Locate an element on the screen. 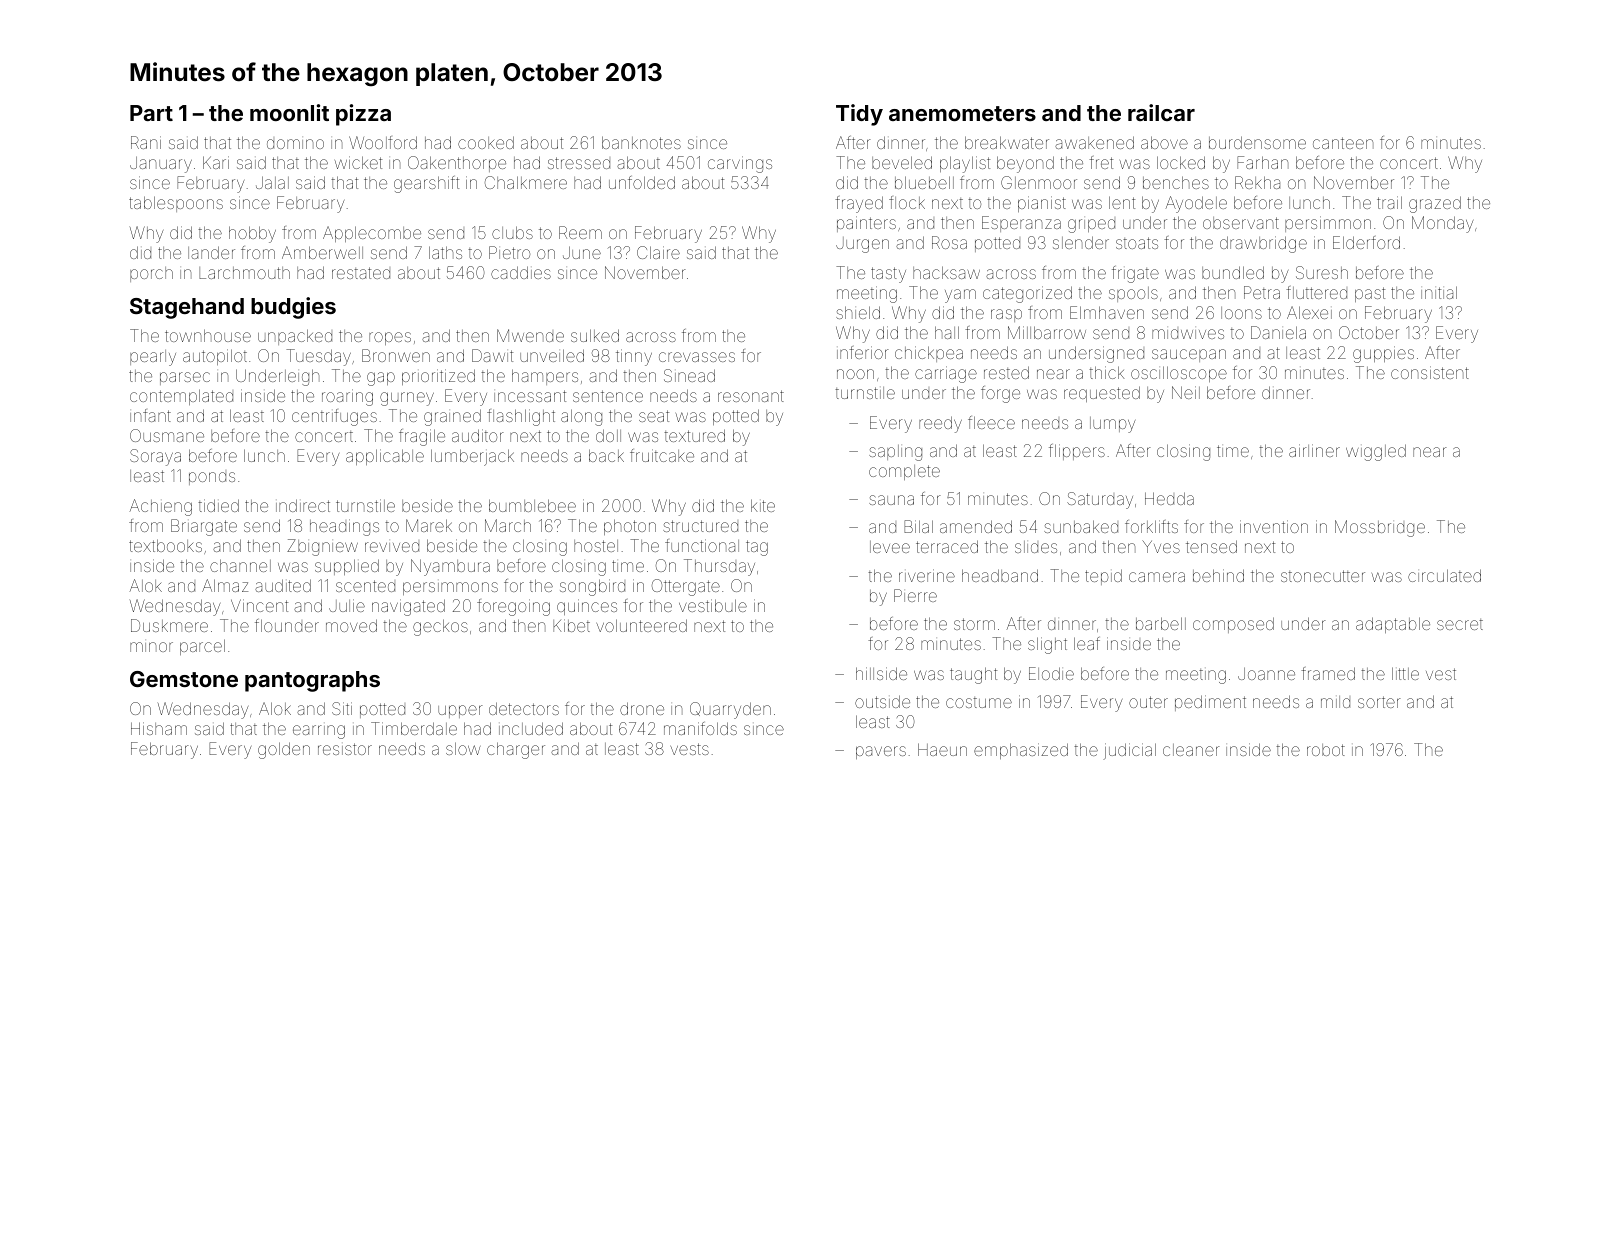  Mwende is located at coordinates (530, 335).
